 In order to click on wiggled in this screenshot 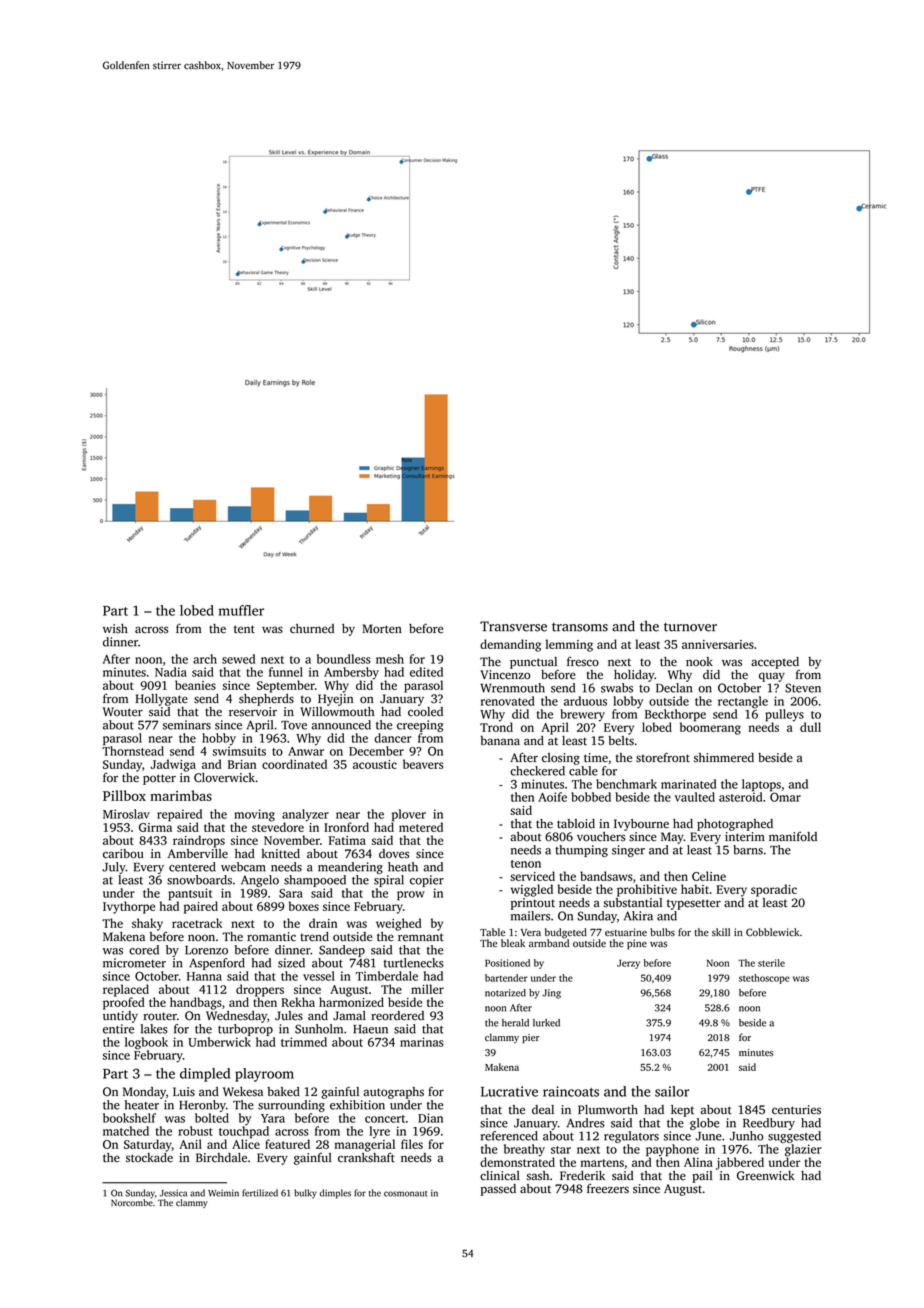, I will do `click(532, 890)`.
